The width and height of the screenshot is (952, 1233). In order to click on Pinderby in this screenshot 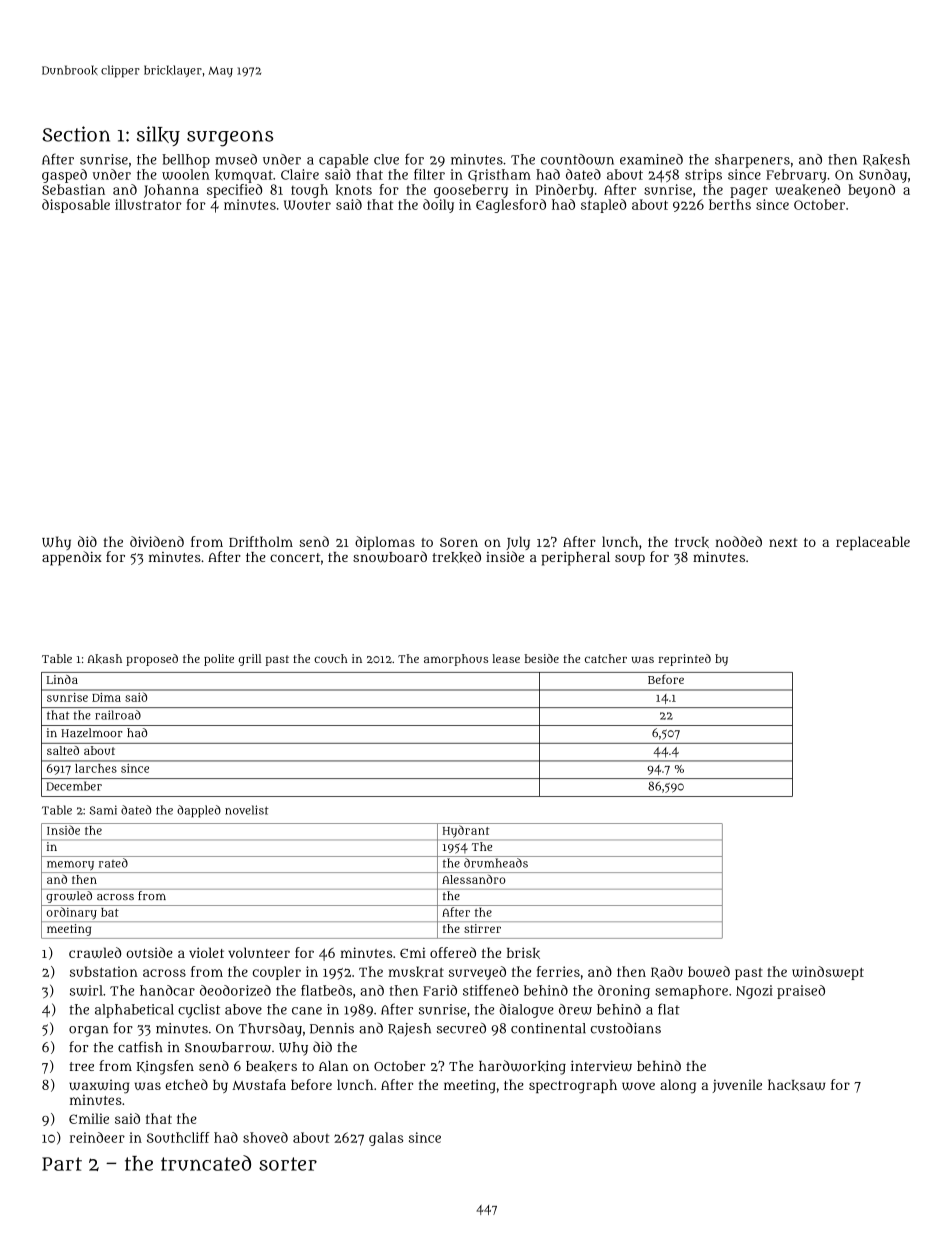, I will do `click(565, 191)`.
